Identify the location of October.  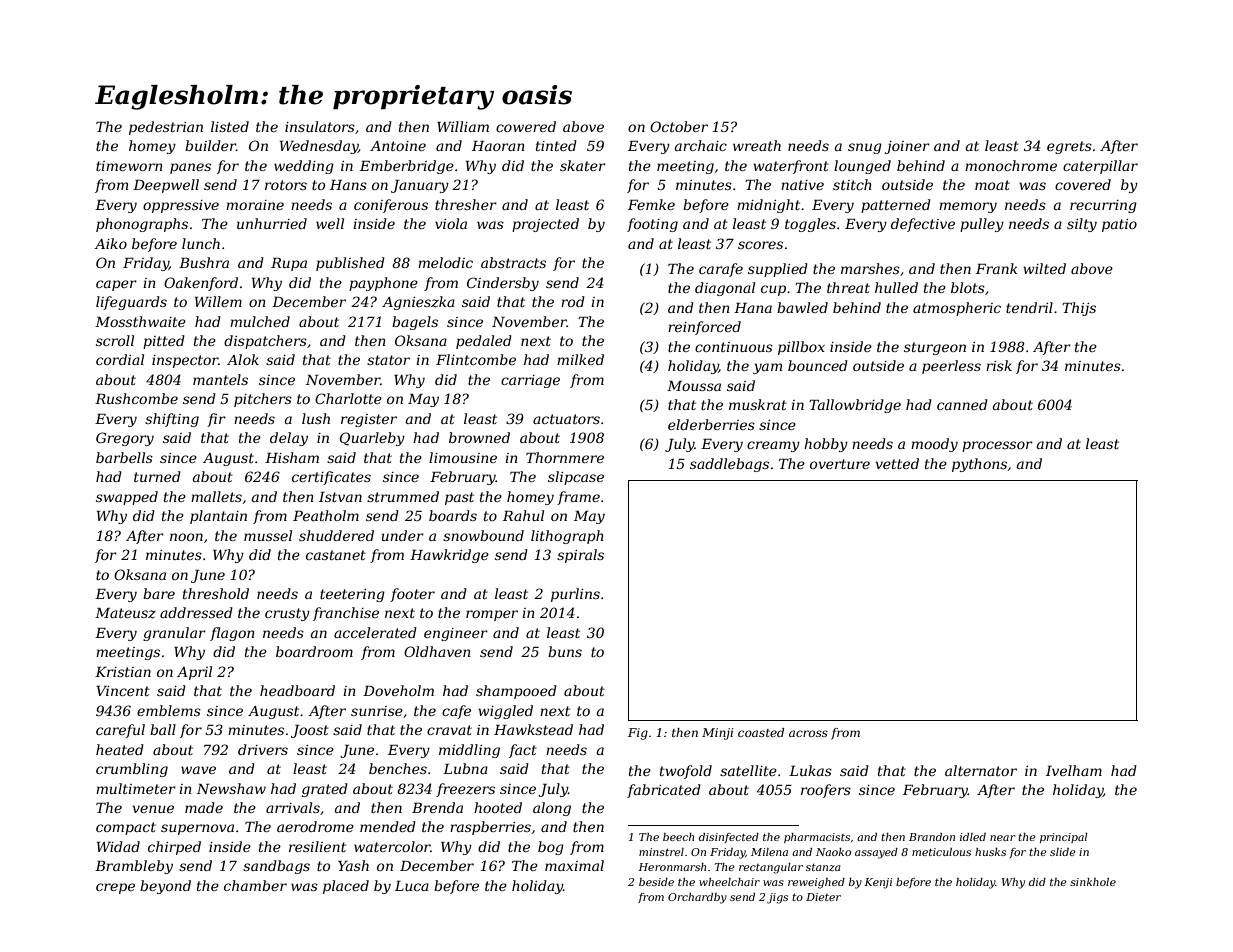
(679, 126).
